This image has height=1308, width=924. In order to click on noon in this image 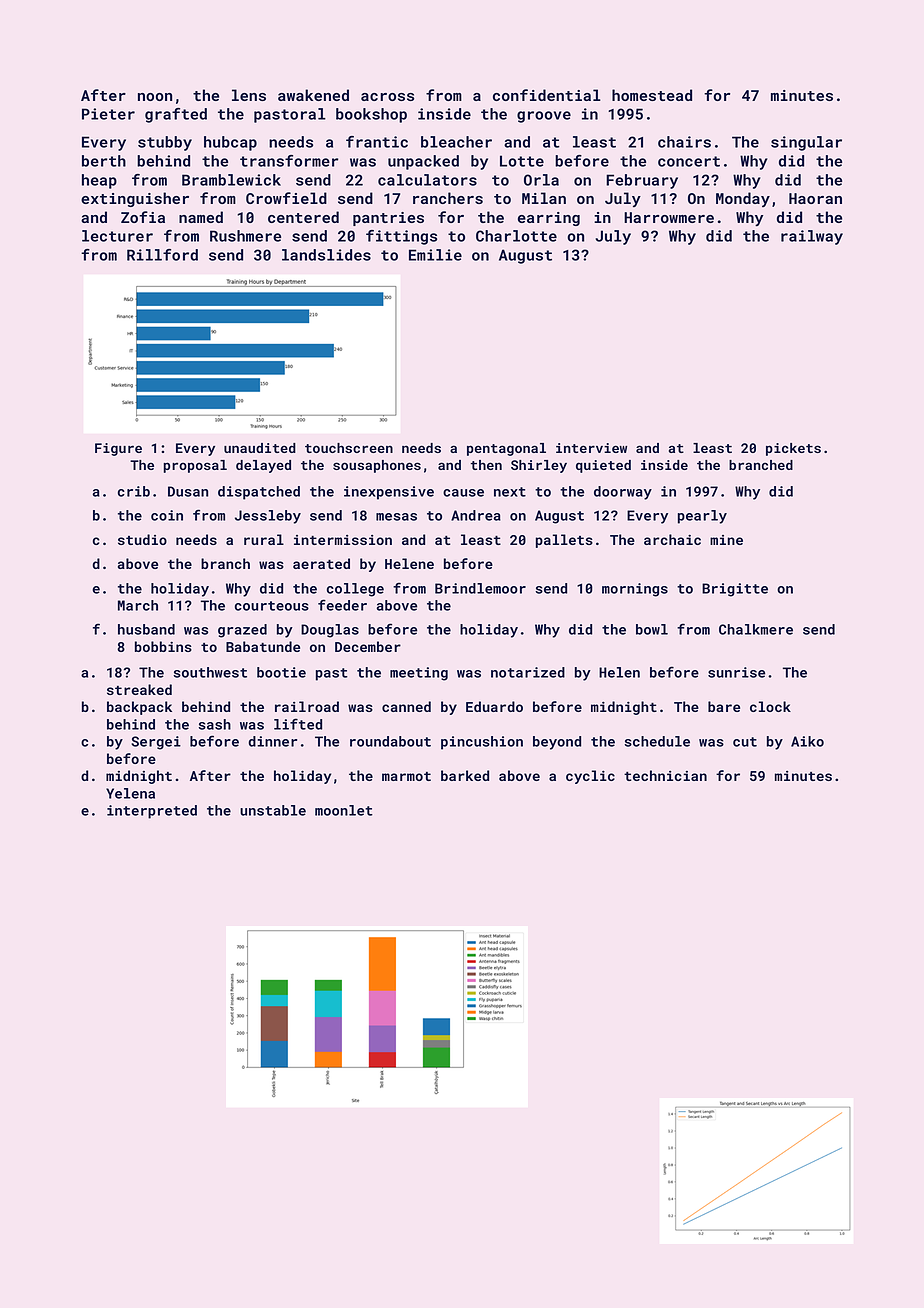, I will do `click(155, 97)`.
